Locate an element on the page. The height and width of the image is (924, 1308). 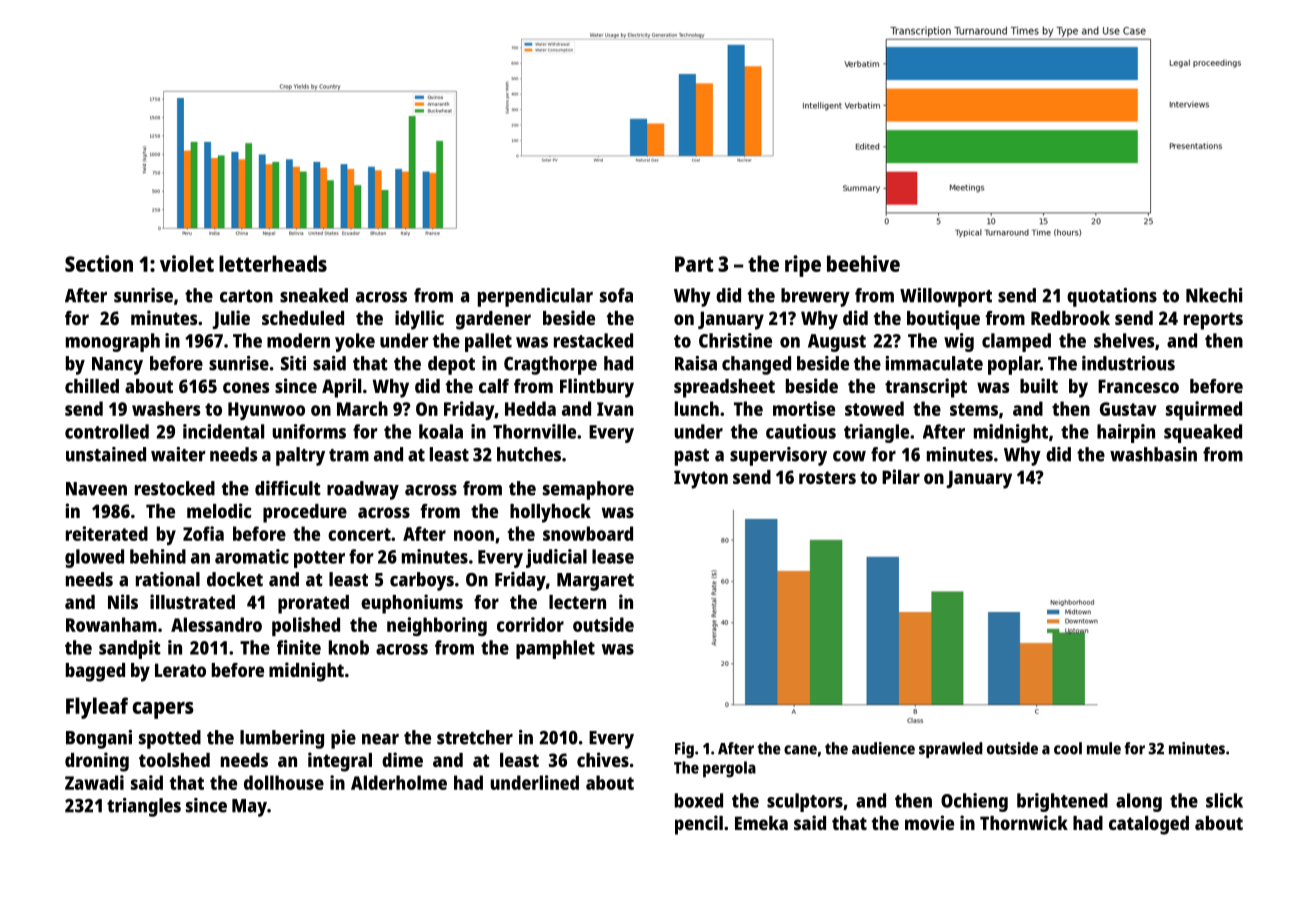
Zawadi is located at coordinates (94, 782).
